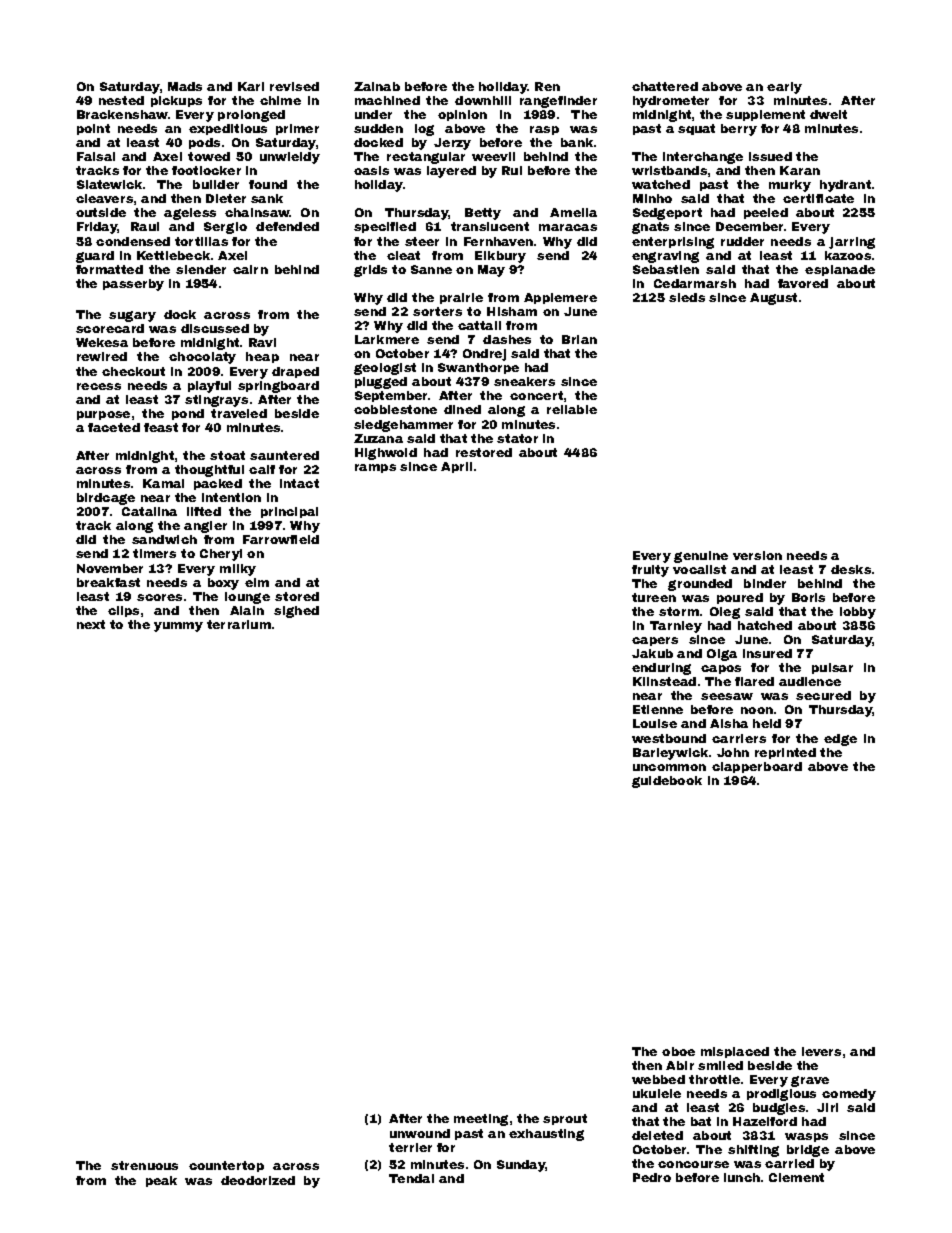 This screenshot has height=1233, width=952. I want to click on birdcage, so click(106, 499).
